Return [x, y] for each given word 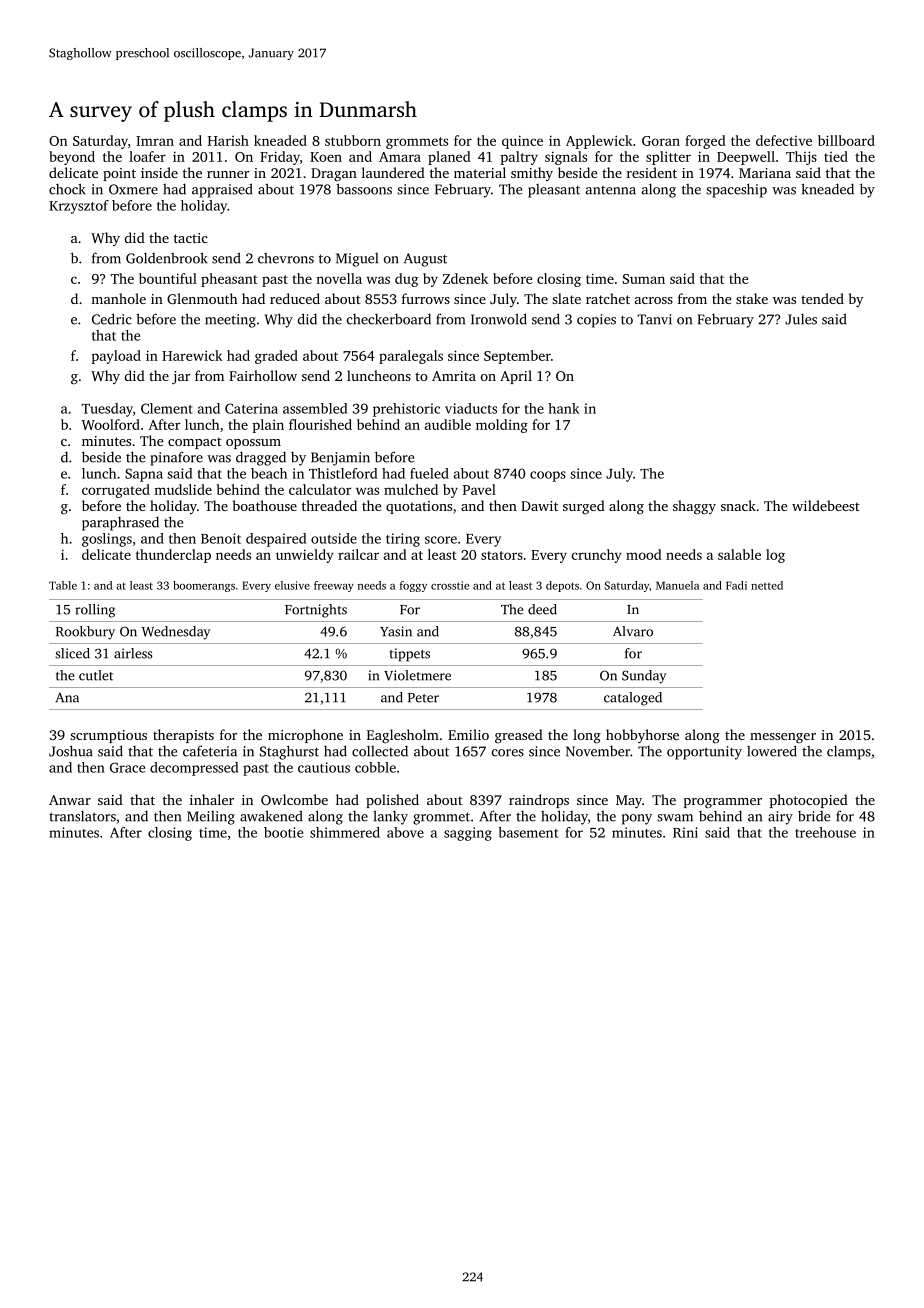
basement [528, 832]
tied [836, 156]
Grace [127, 767]
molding [502, 426]
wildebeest [826, 505]
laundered [393, 172]
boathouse [265, 505]
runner [228, 174]
